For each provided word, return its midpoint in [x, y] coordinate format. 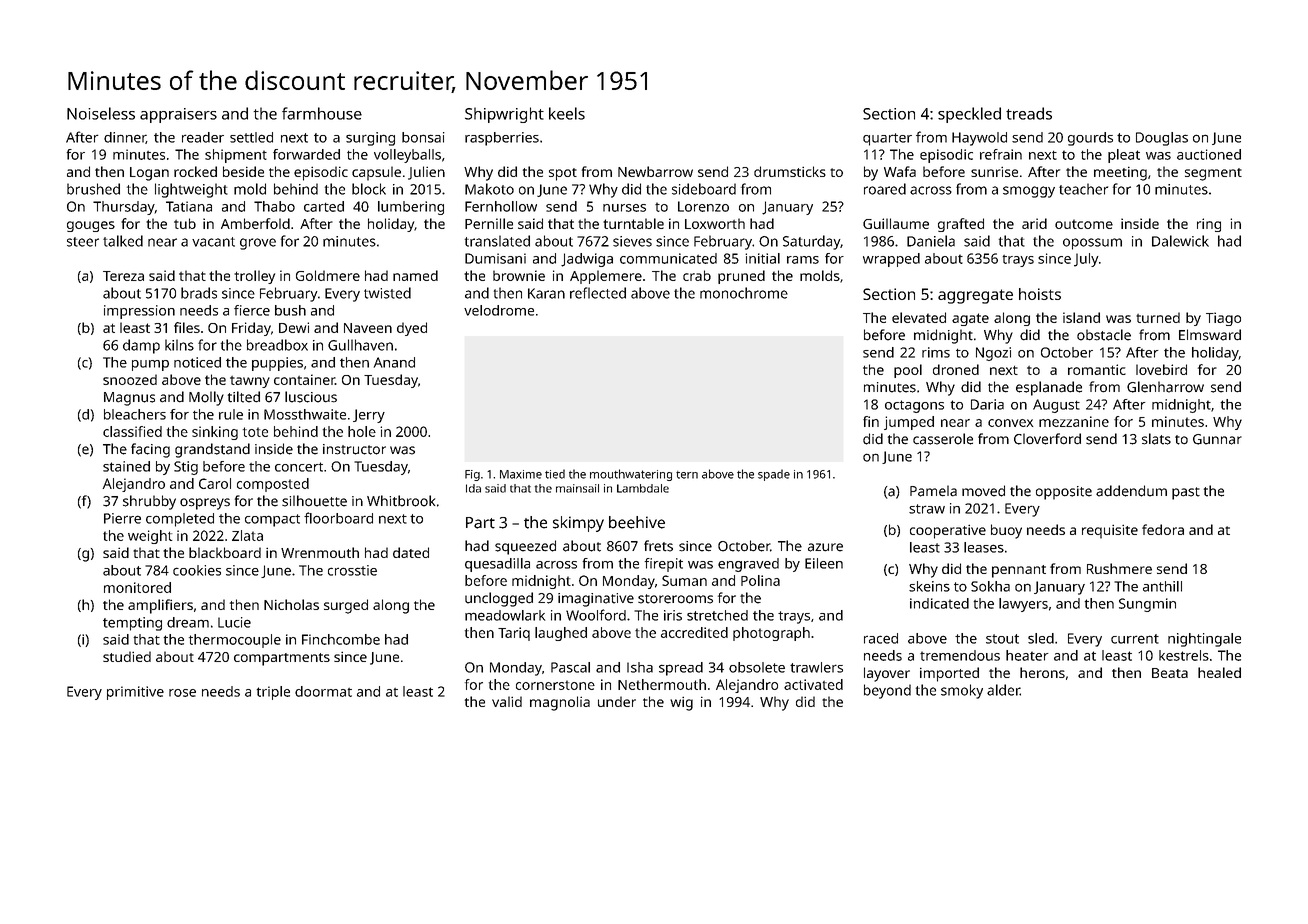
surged [346, 606]
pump [150, 365]
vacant [213, 242]
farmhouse [322, 113]
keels [567, 113]
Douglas [1162, 139]
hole [362, 431]
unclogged [499, 599]
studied [127, 656]
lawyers [1023, 605]
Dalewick [1180, 241]
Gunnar [1217, 439]
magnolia [560, 703]
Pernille [489, 223]
